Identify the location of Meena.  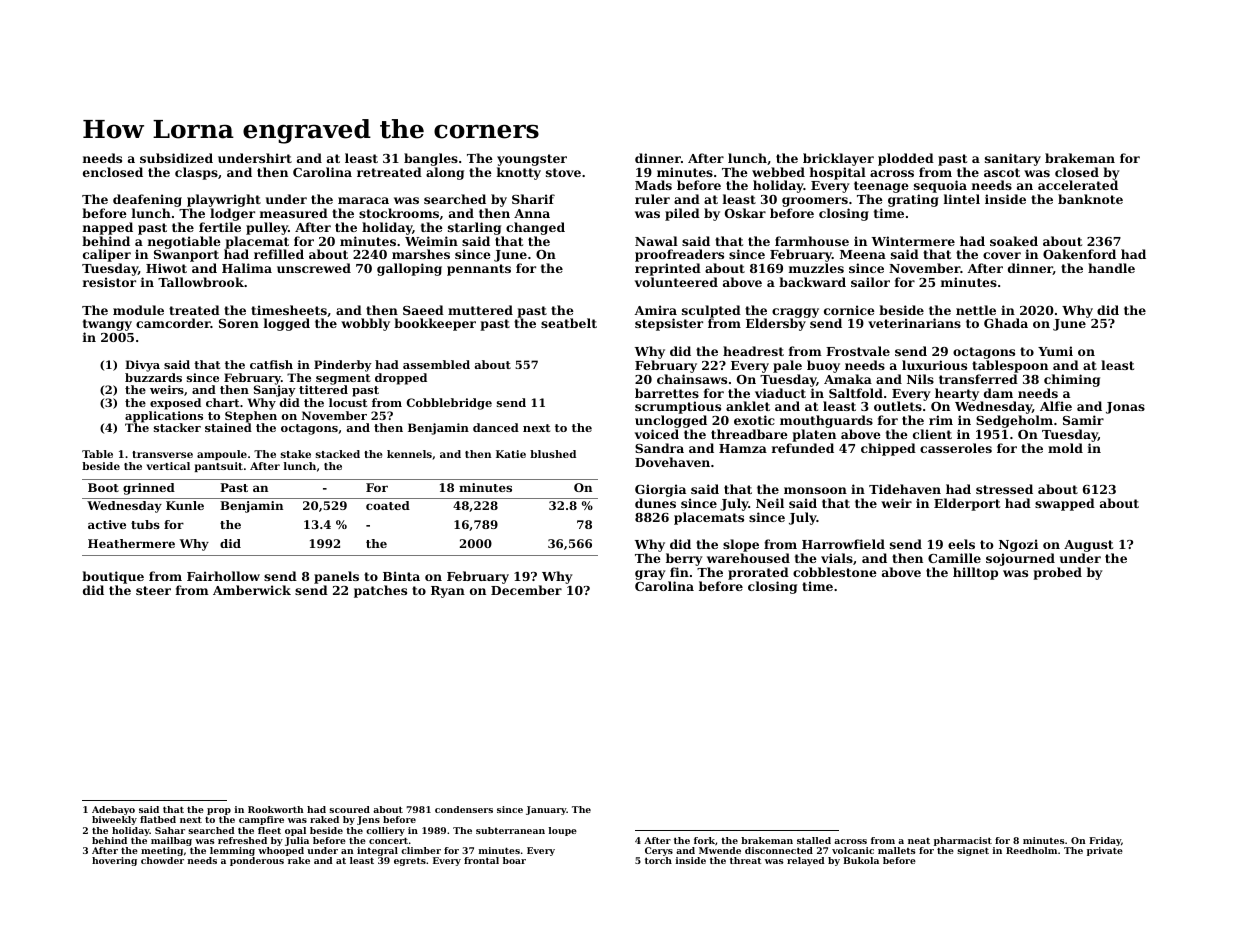
(863, 254).
